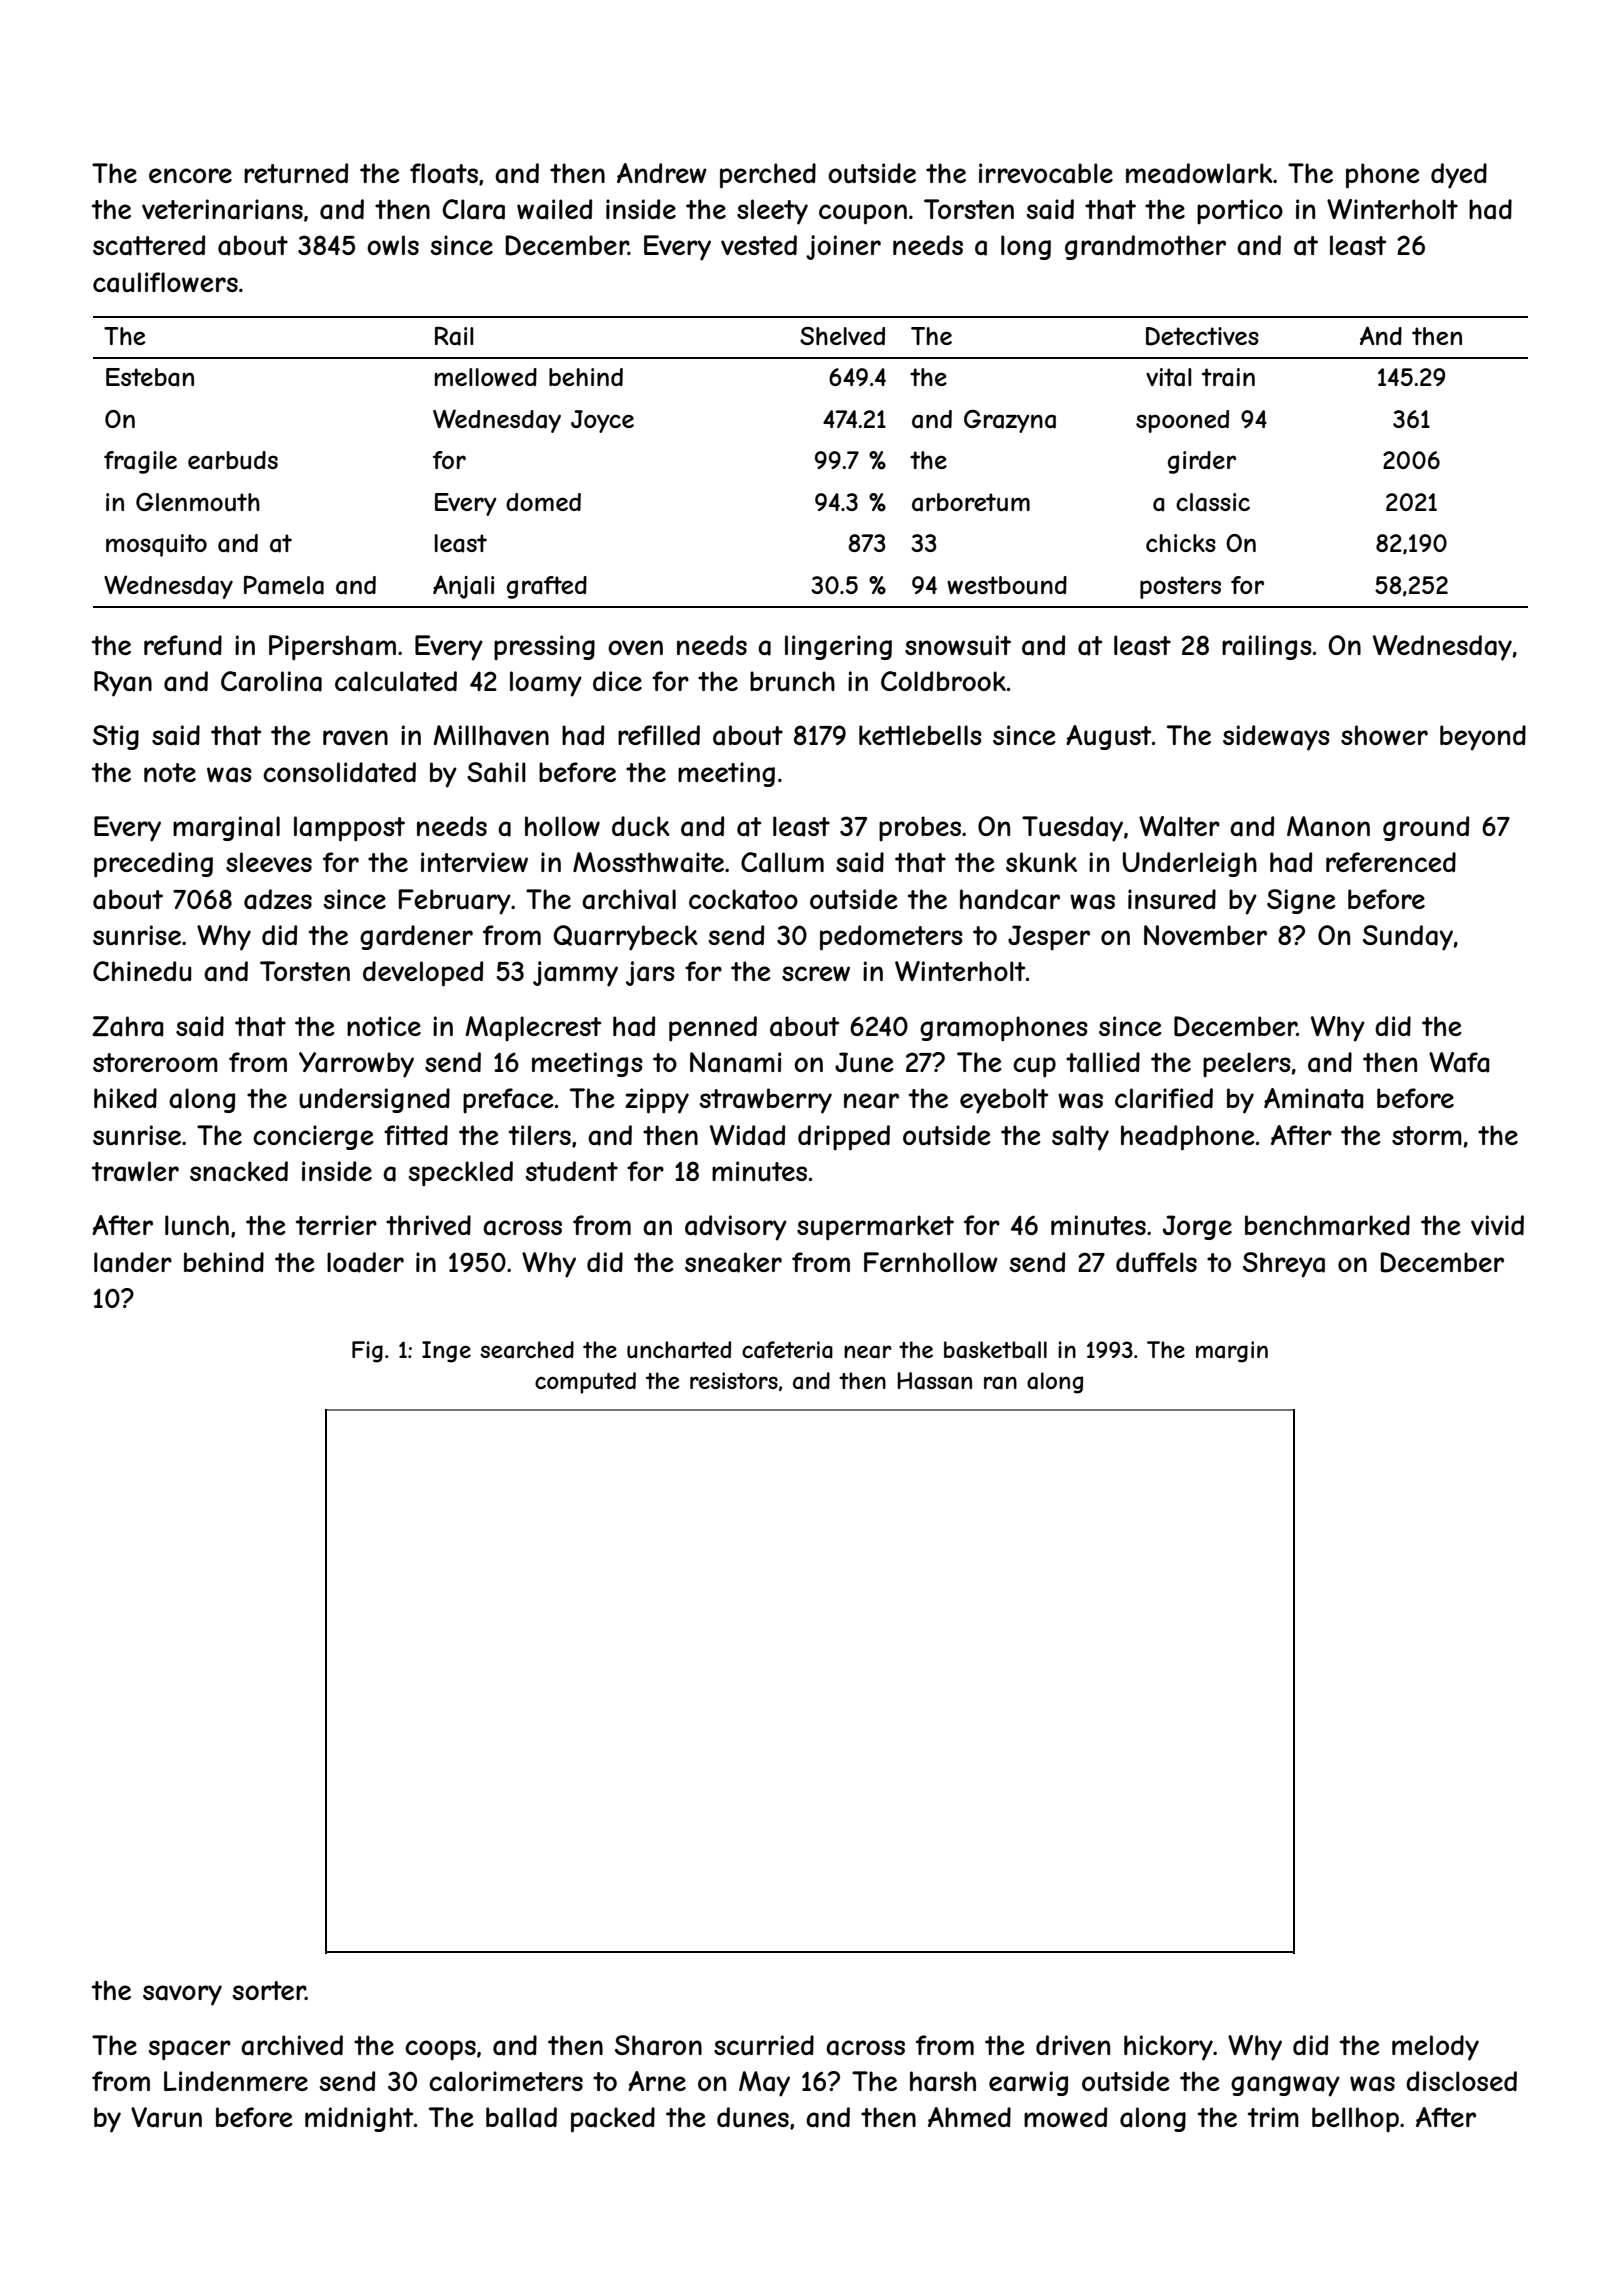 The height and width of the page is (2292, 1620). I want to click on melody, so click(1435, 2048).
